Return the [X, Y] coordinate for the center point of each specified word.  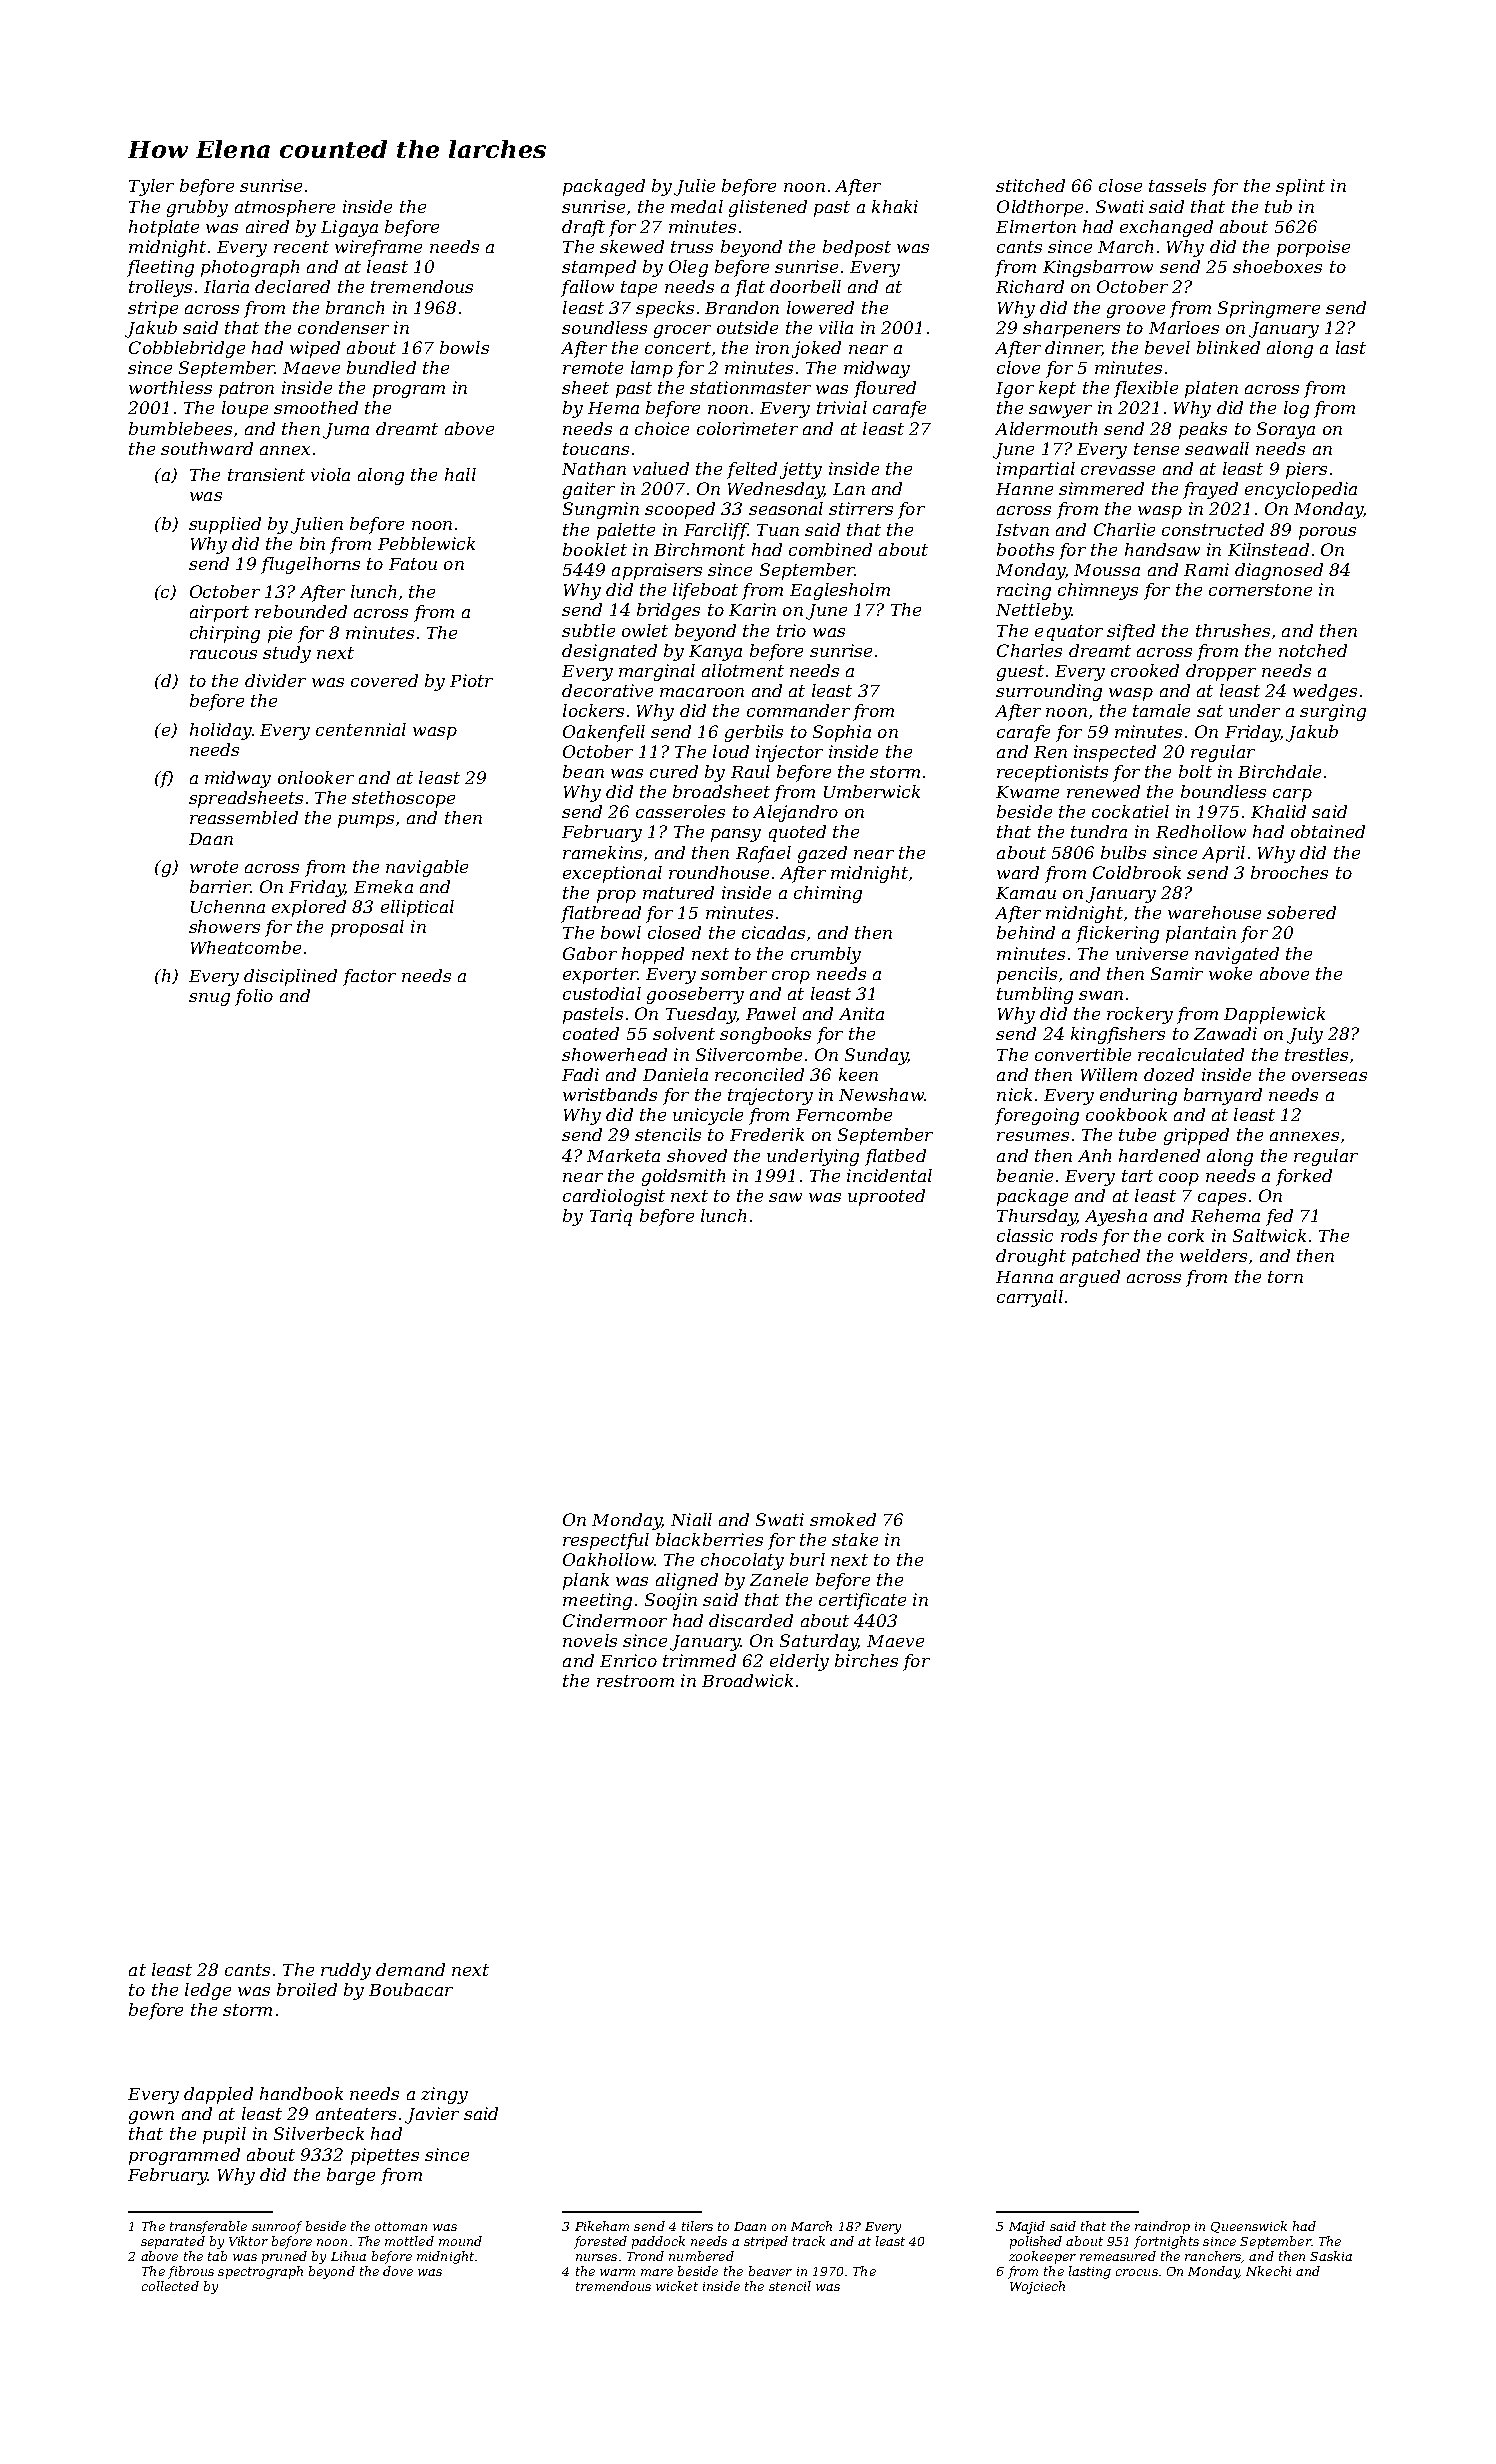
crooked [1145, 670]
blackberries [709, 1539]
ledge [208, 1991]
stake [855, 1539]
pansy [736, 835]
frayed [1210, 490]
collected [170, 2286]
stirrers [861, 508]
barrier [220, 886]
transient [266, 474]
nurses [596, 2257]
